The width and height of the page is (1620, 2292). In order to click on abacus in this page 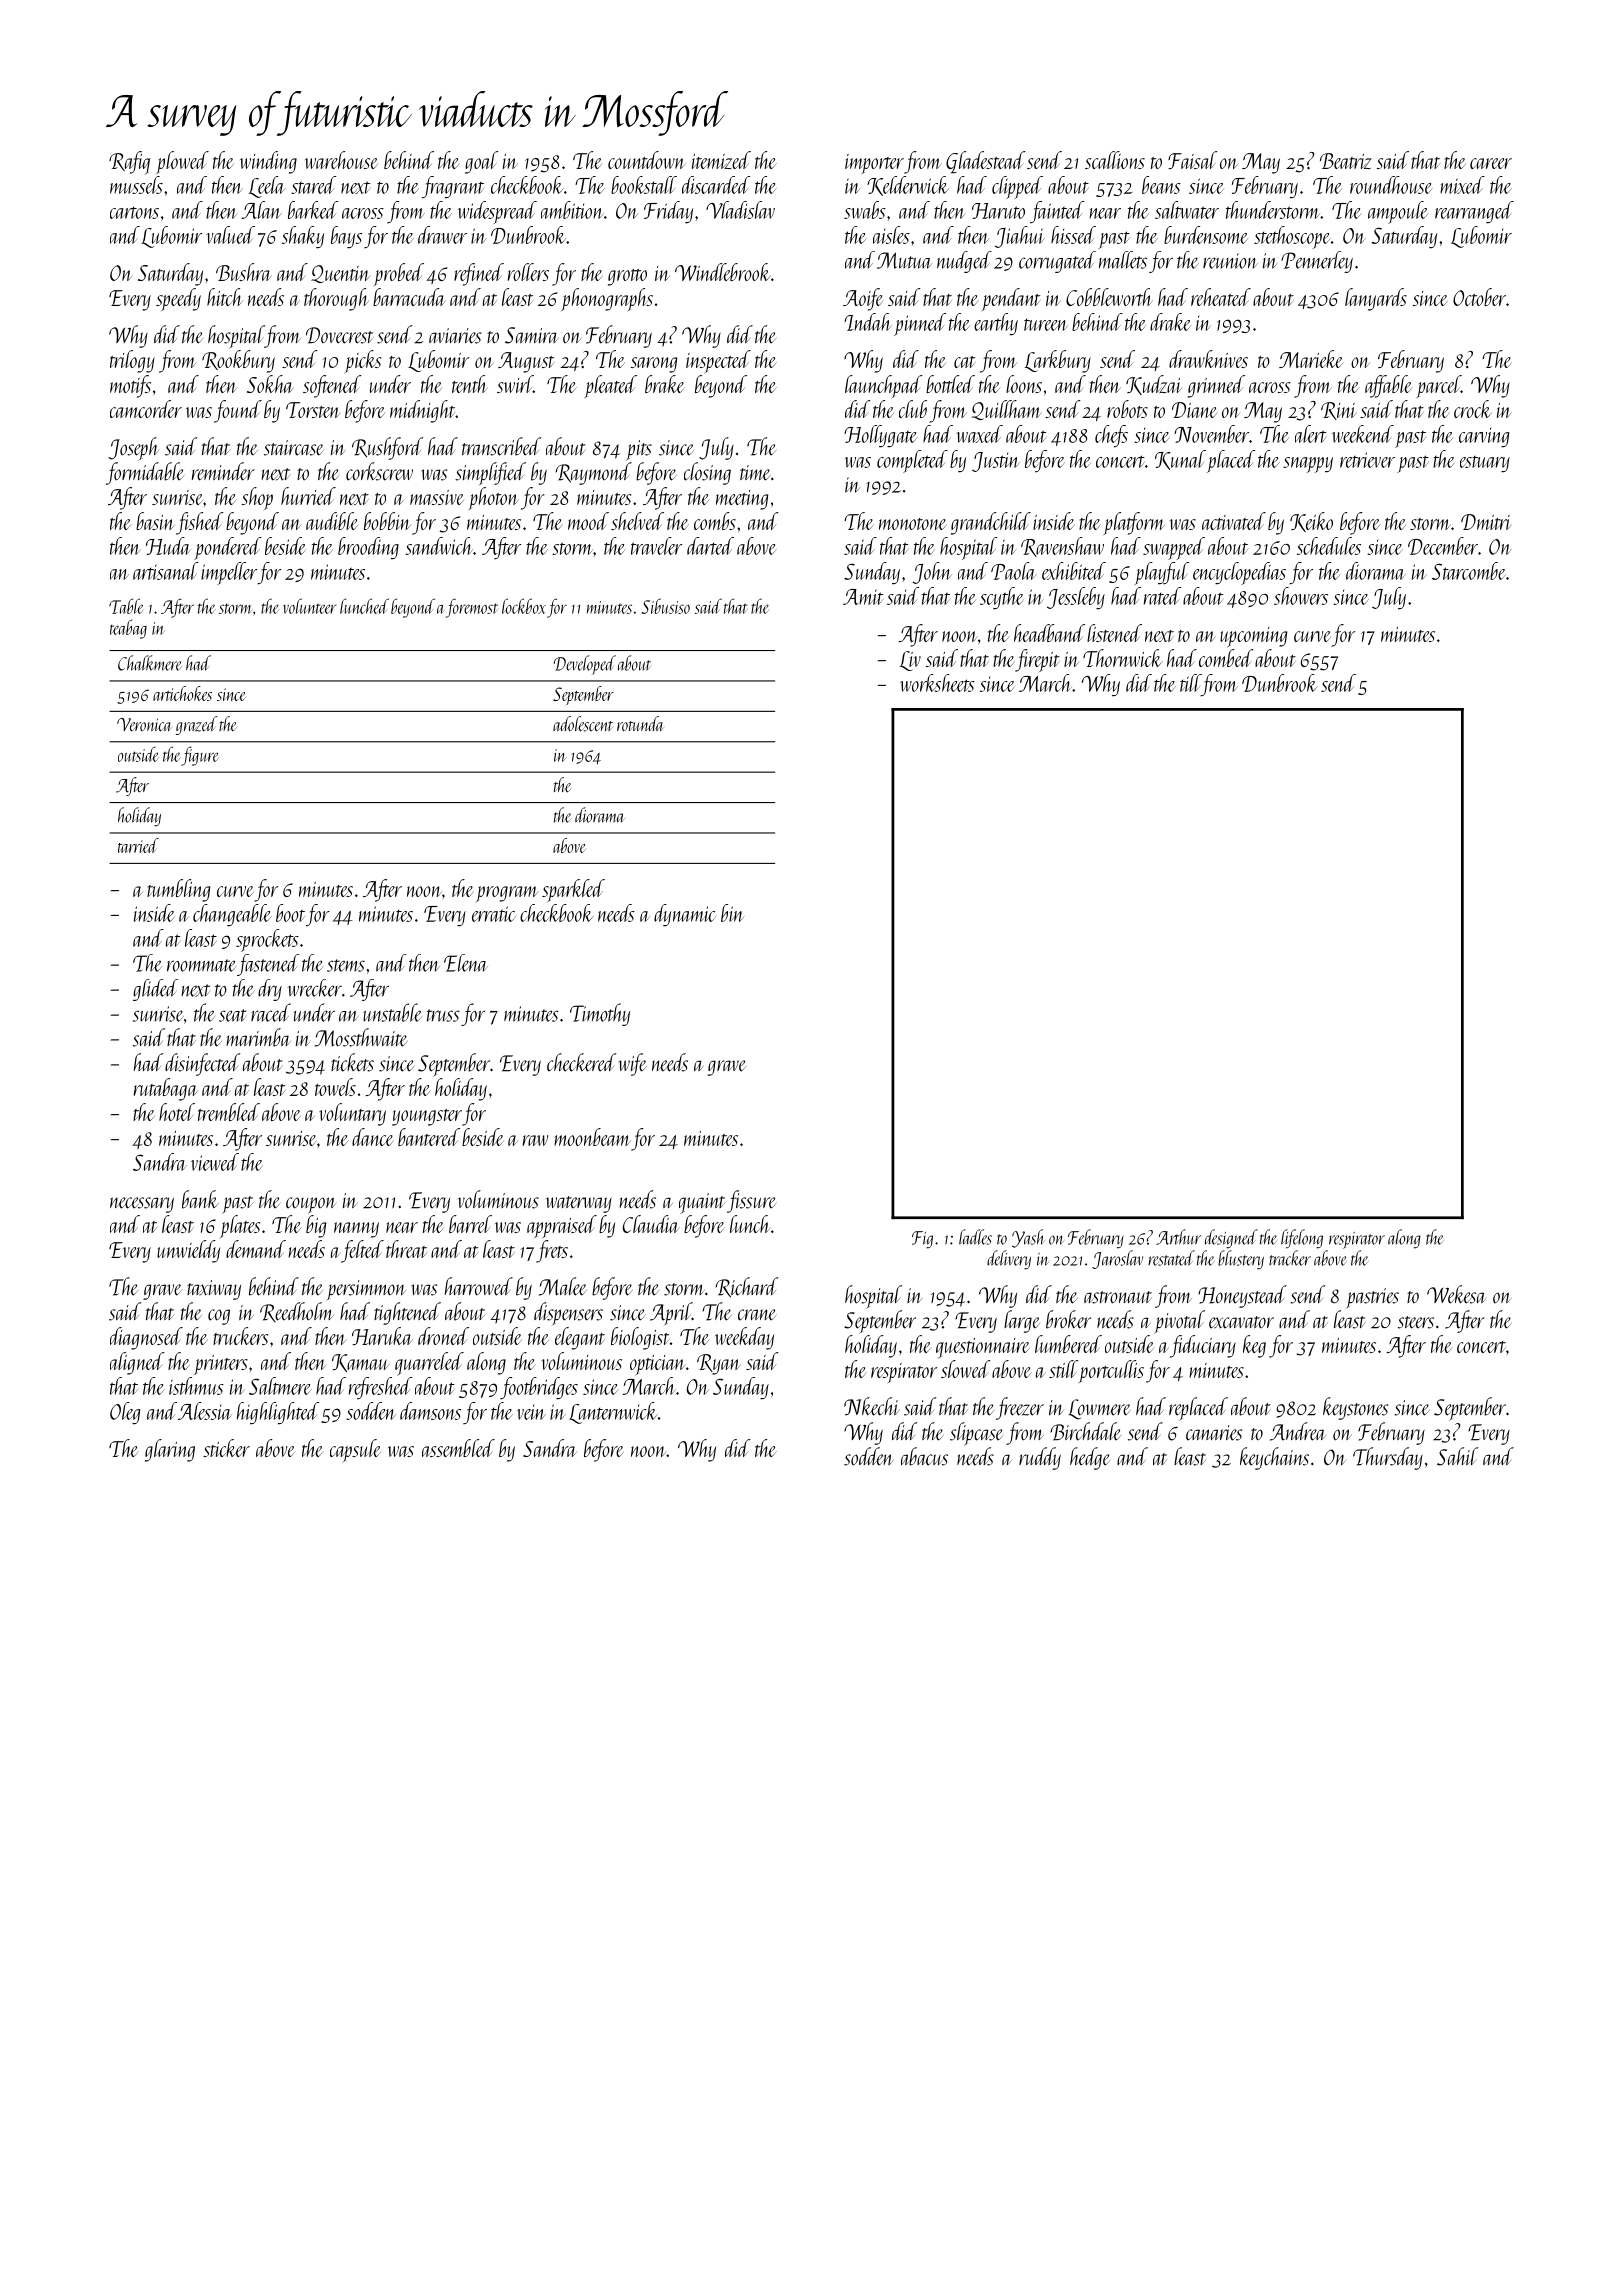, I will do `click(924, 1456)`.
